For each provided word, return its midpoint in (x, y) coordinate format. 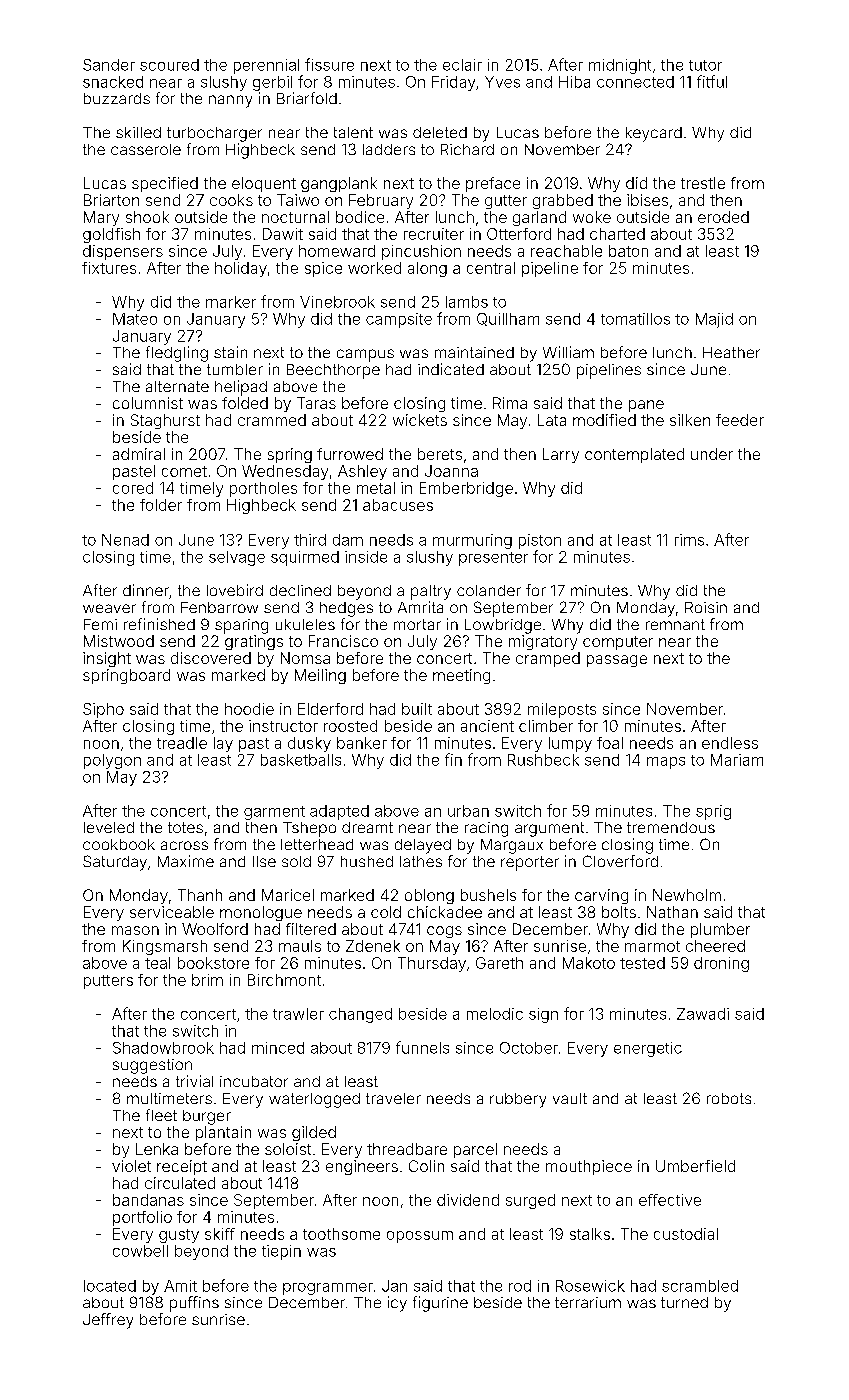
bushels (488, 895)
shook (147, 217)
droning (721, 964)
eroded (723, 217)
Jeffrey (108, 1321)
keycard (654, 134)
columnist (148, 403)
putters (108, 982)
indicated (451, 369)
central (491, 268)
